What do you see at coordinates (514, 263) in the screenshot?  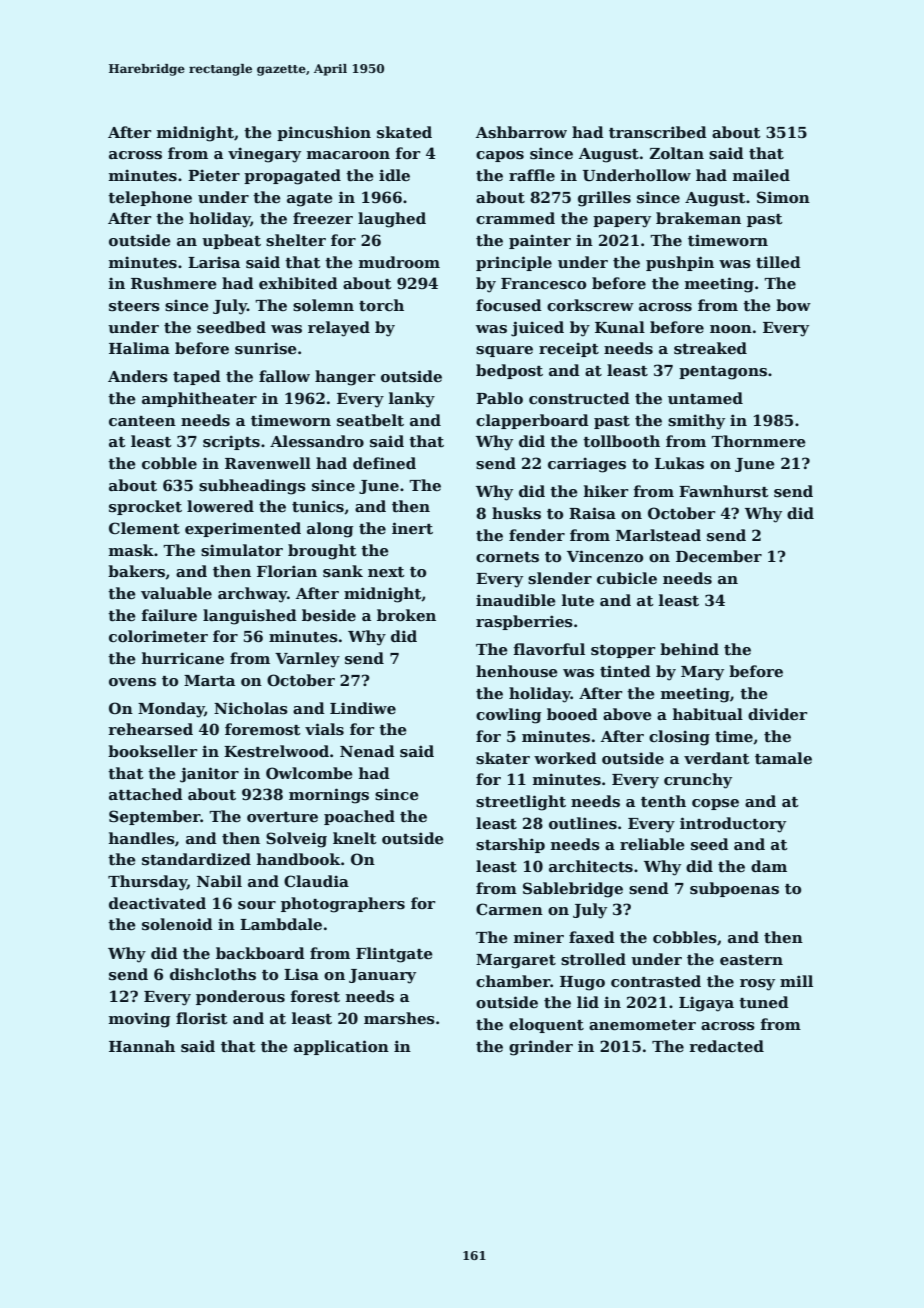 I see `principle` at bounding box center [514, 263].
